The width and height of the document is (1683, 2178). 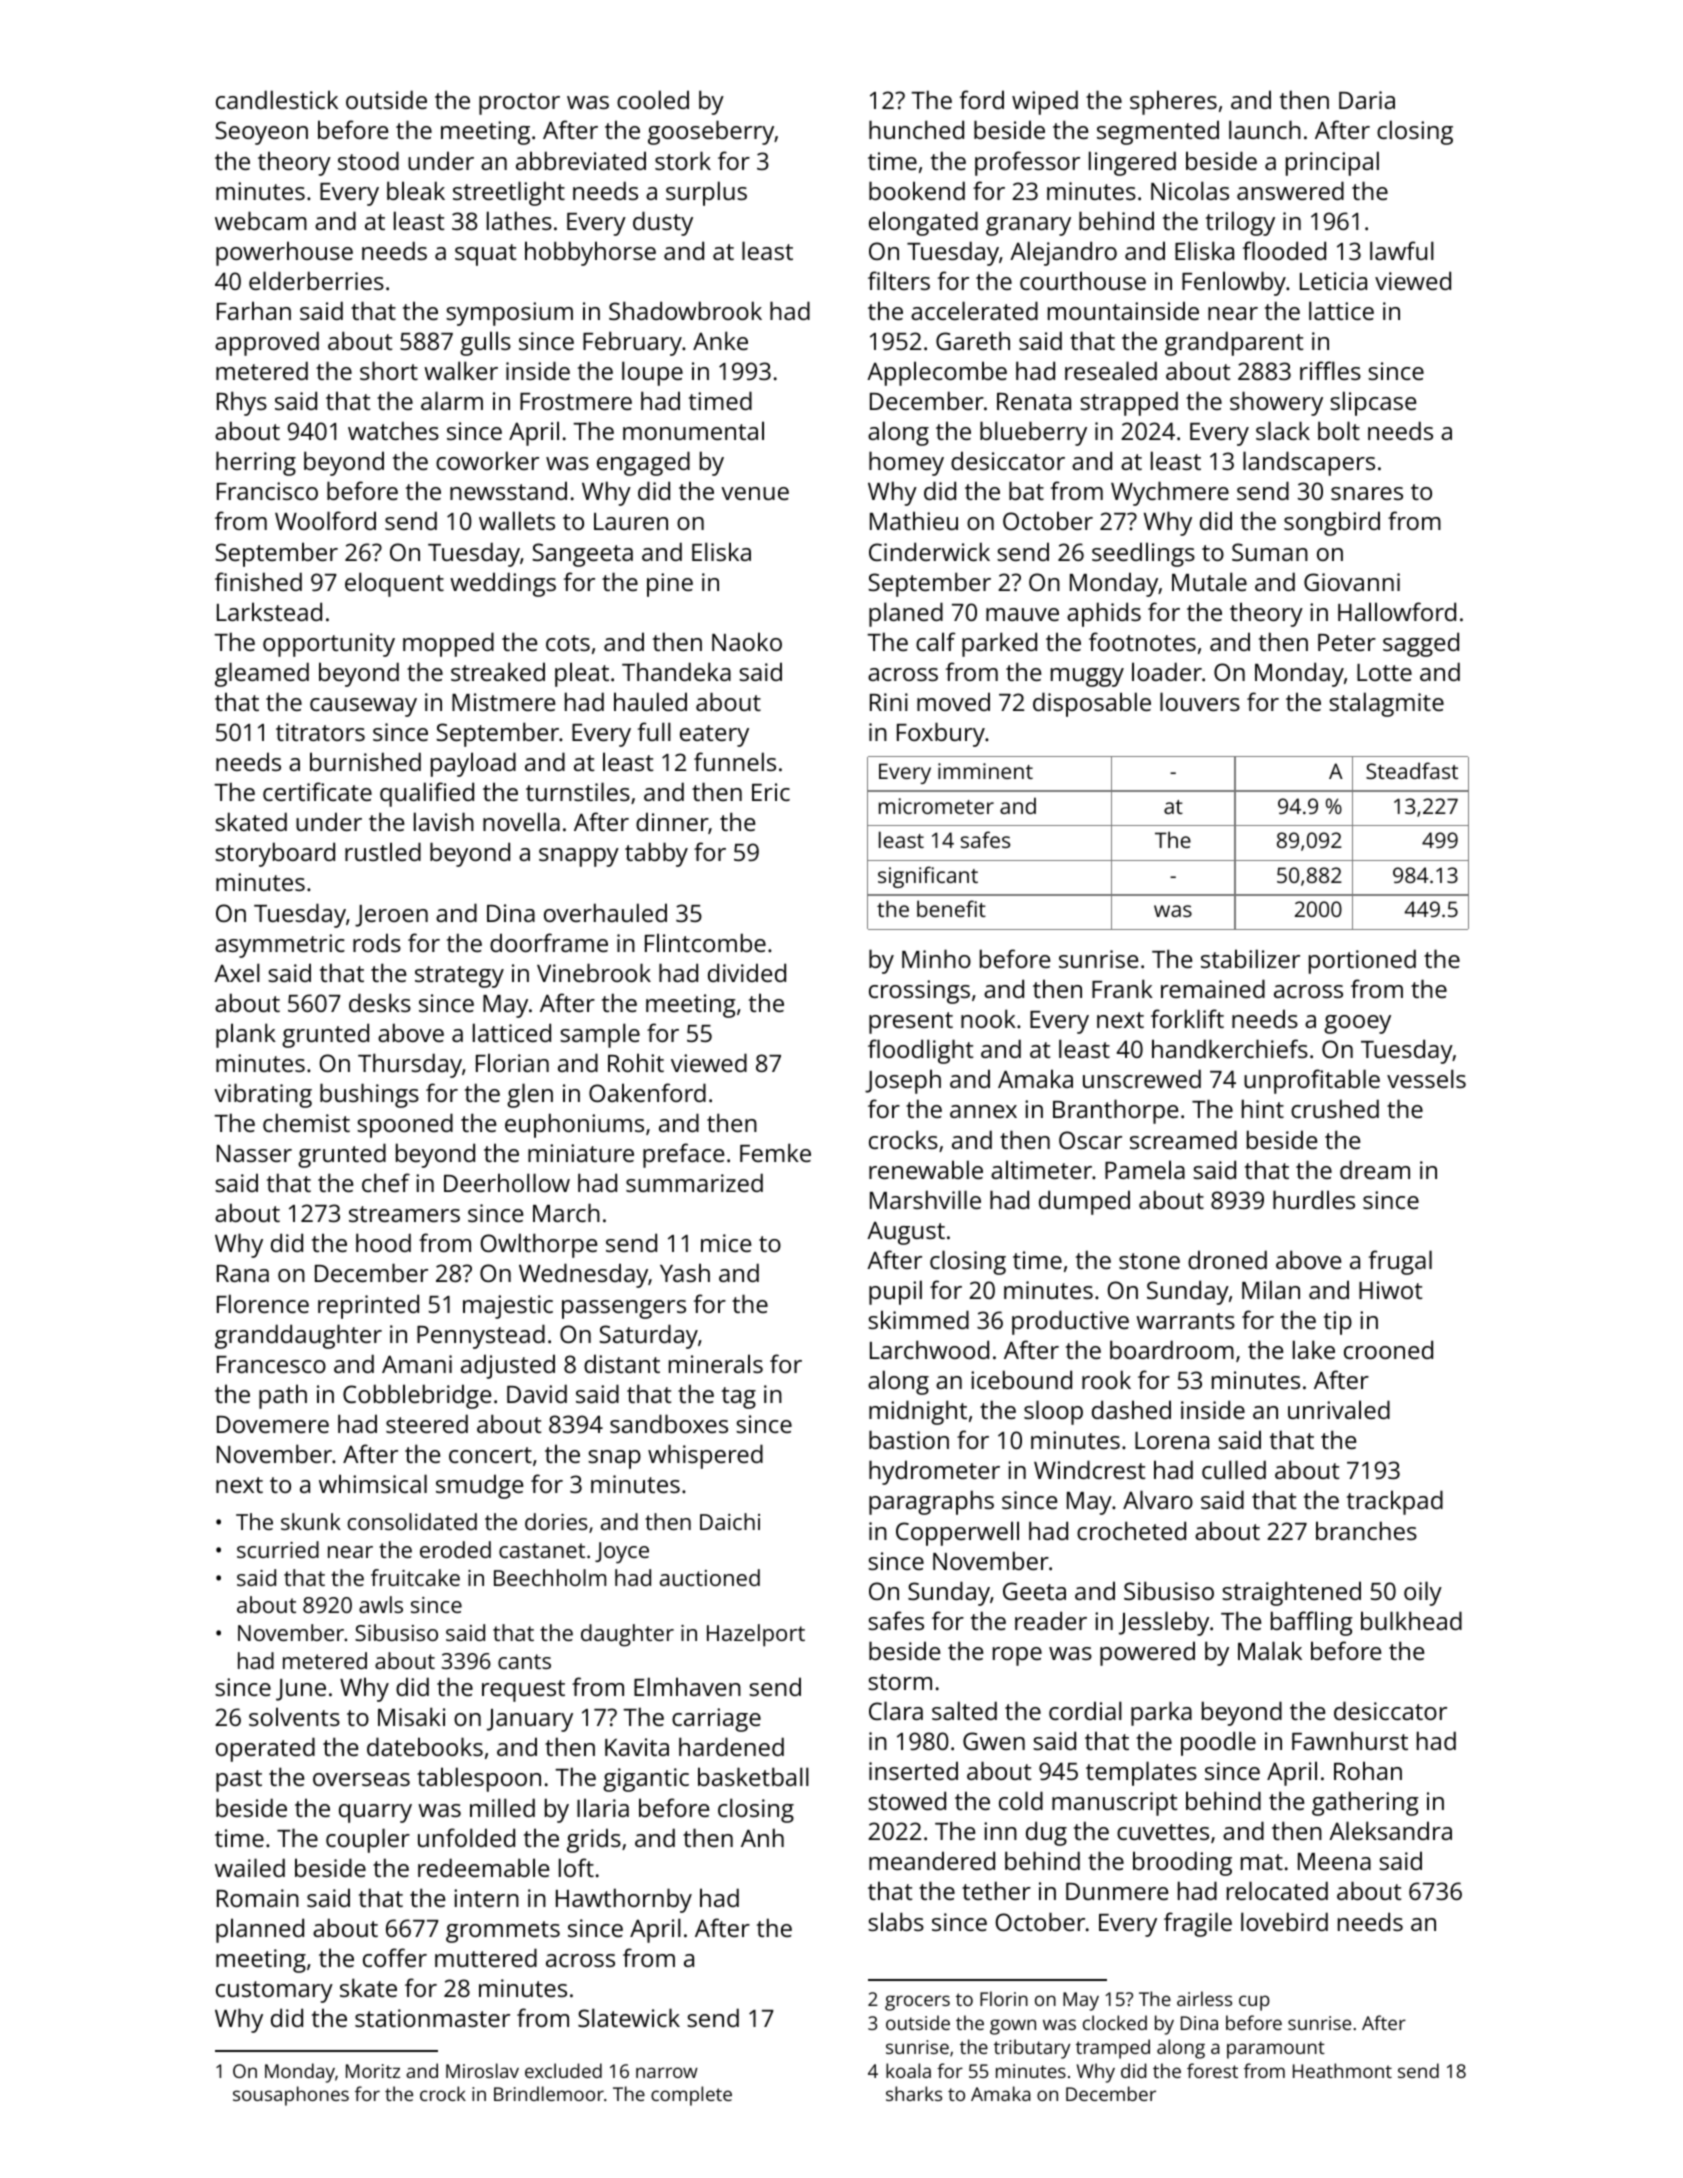 I want to click on wailed, so click(x=250, y=1867).
